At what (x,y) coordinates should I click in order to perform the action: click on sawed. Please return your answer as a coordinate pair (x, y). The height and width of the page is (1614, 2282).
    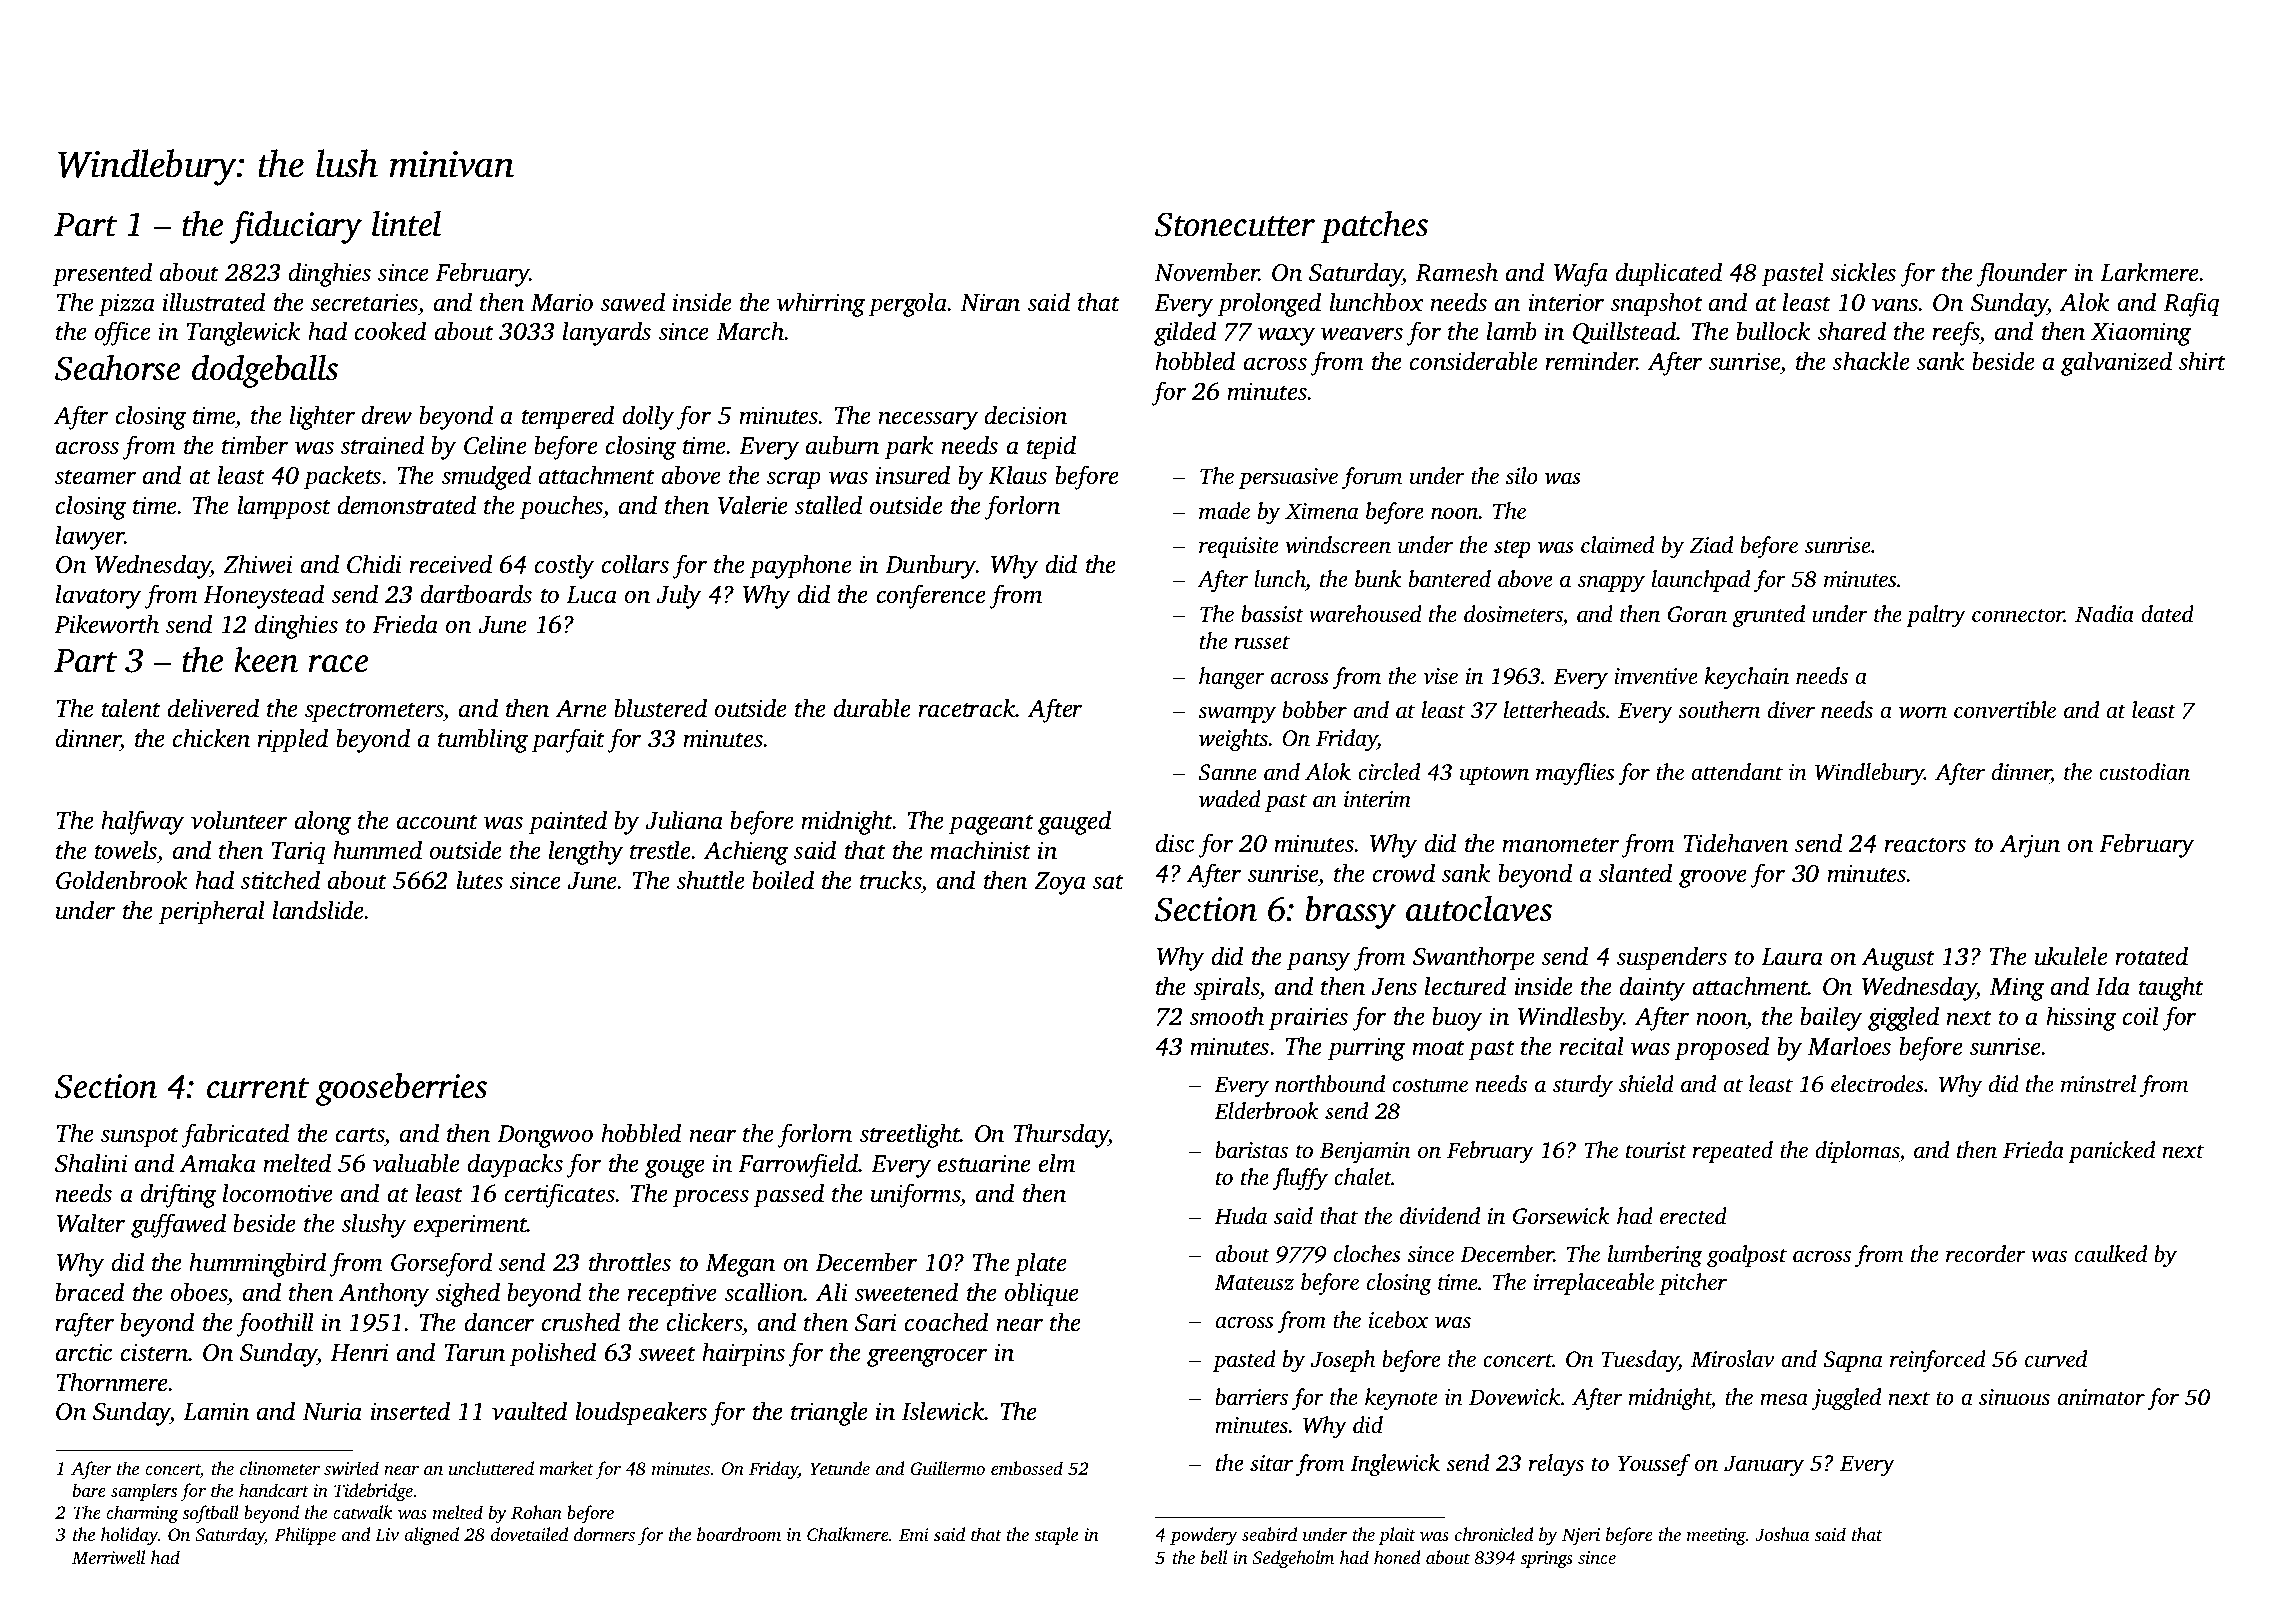
    Looking at the image, I should click on (633, 302).
